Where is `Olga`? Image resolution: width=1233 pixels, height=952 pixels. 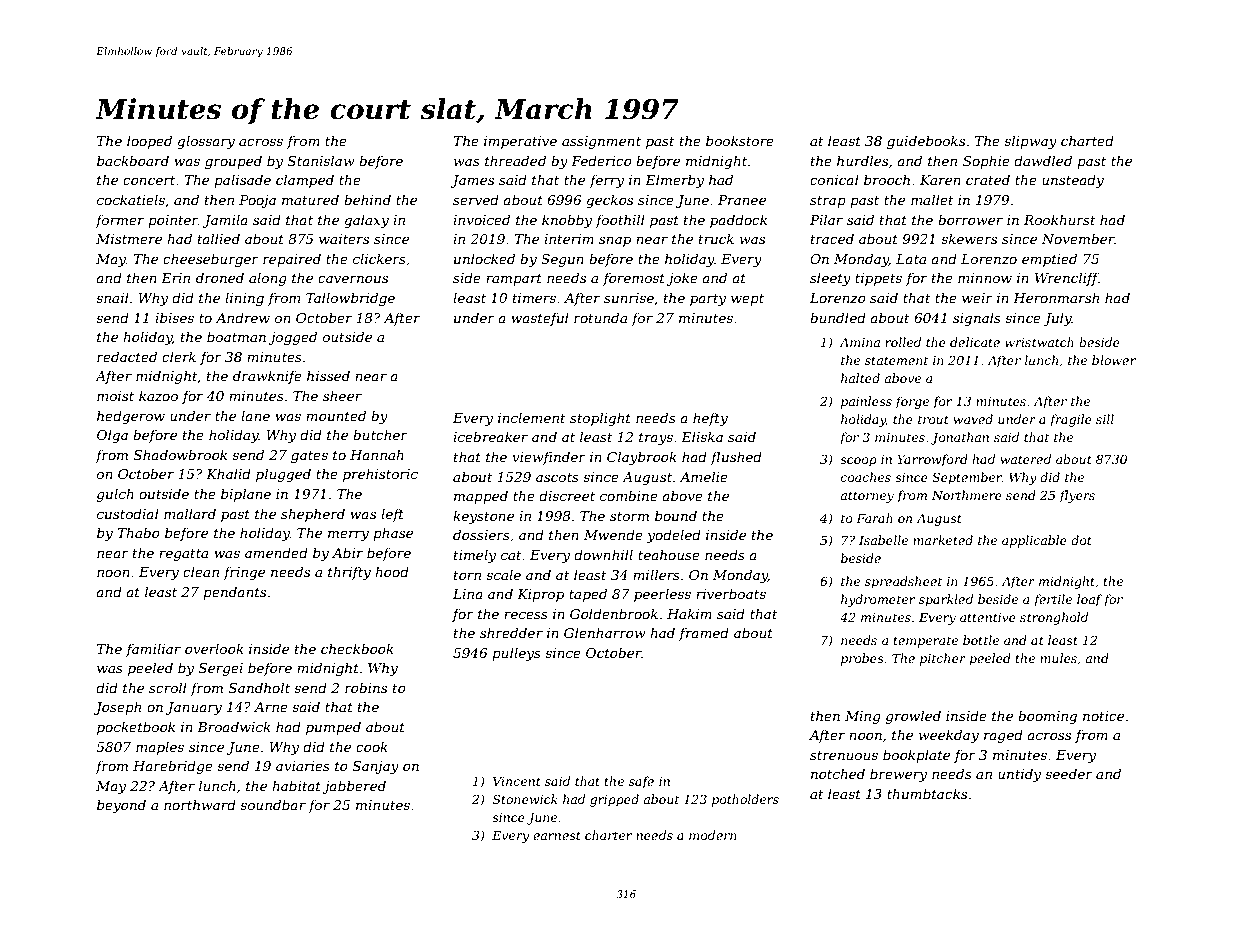 Olga is located at coordinates (112, 436).
